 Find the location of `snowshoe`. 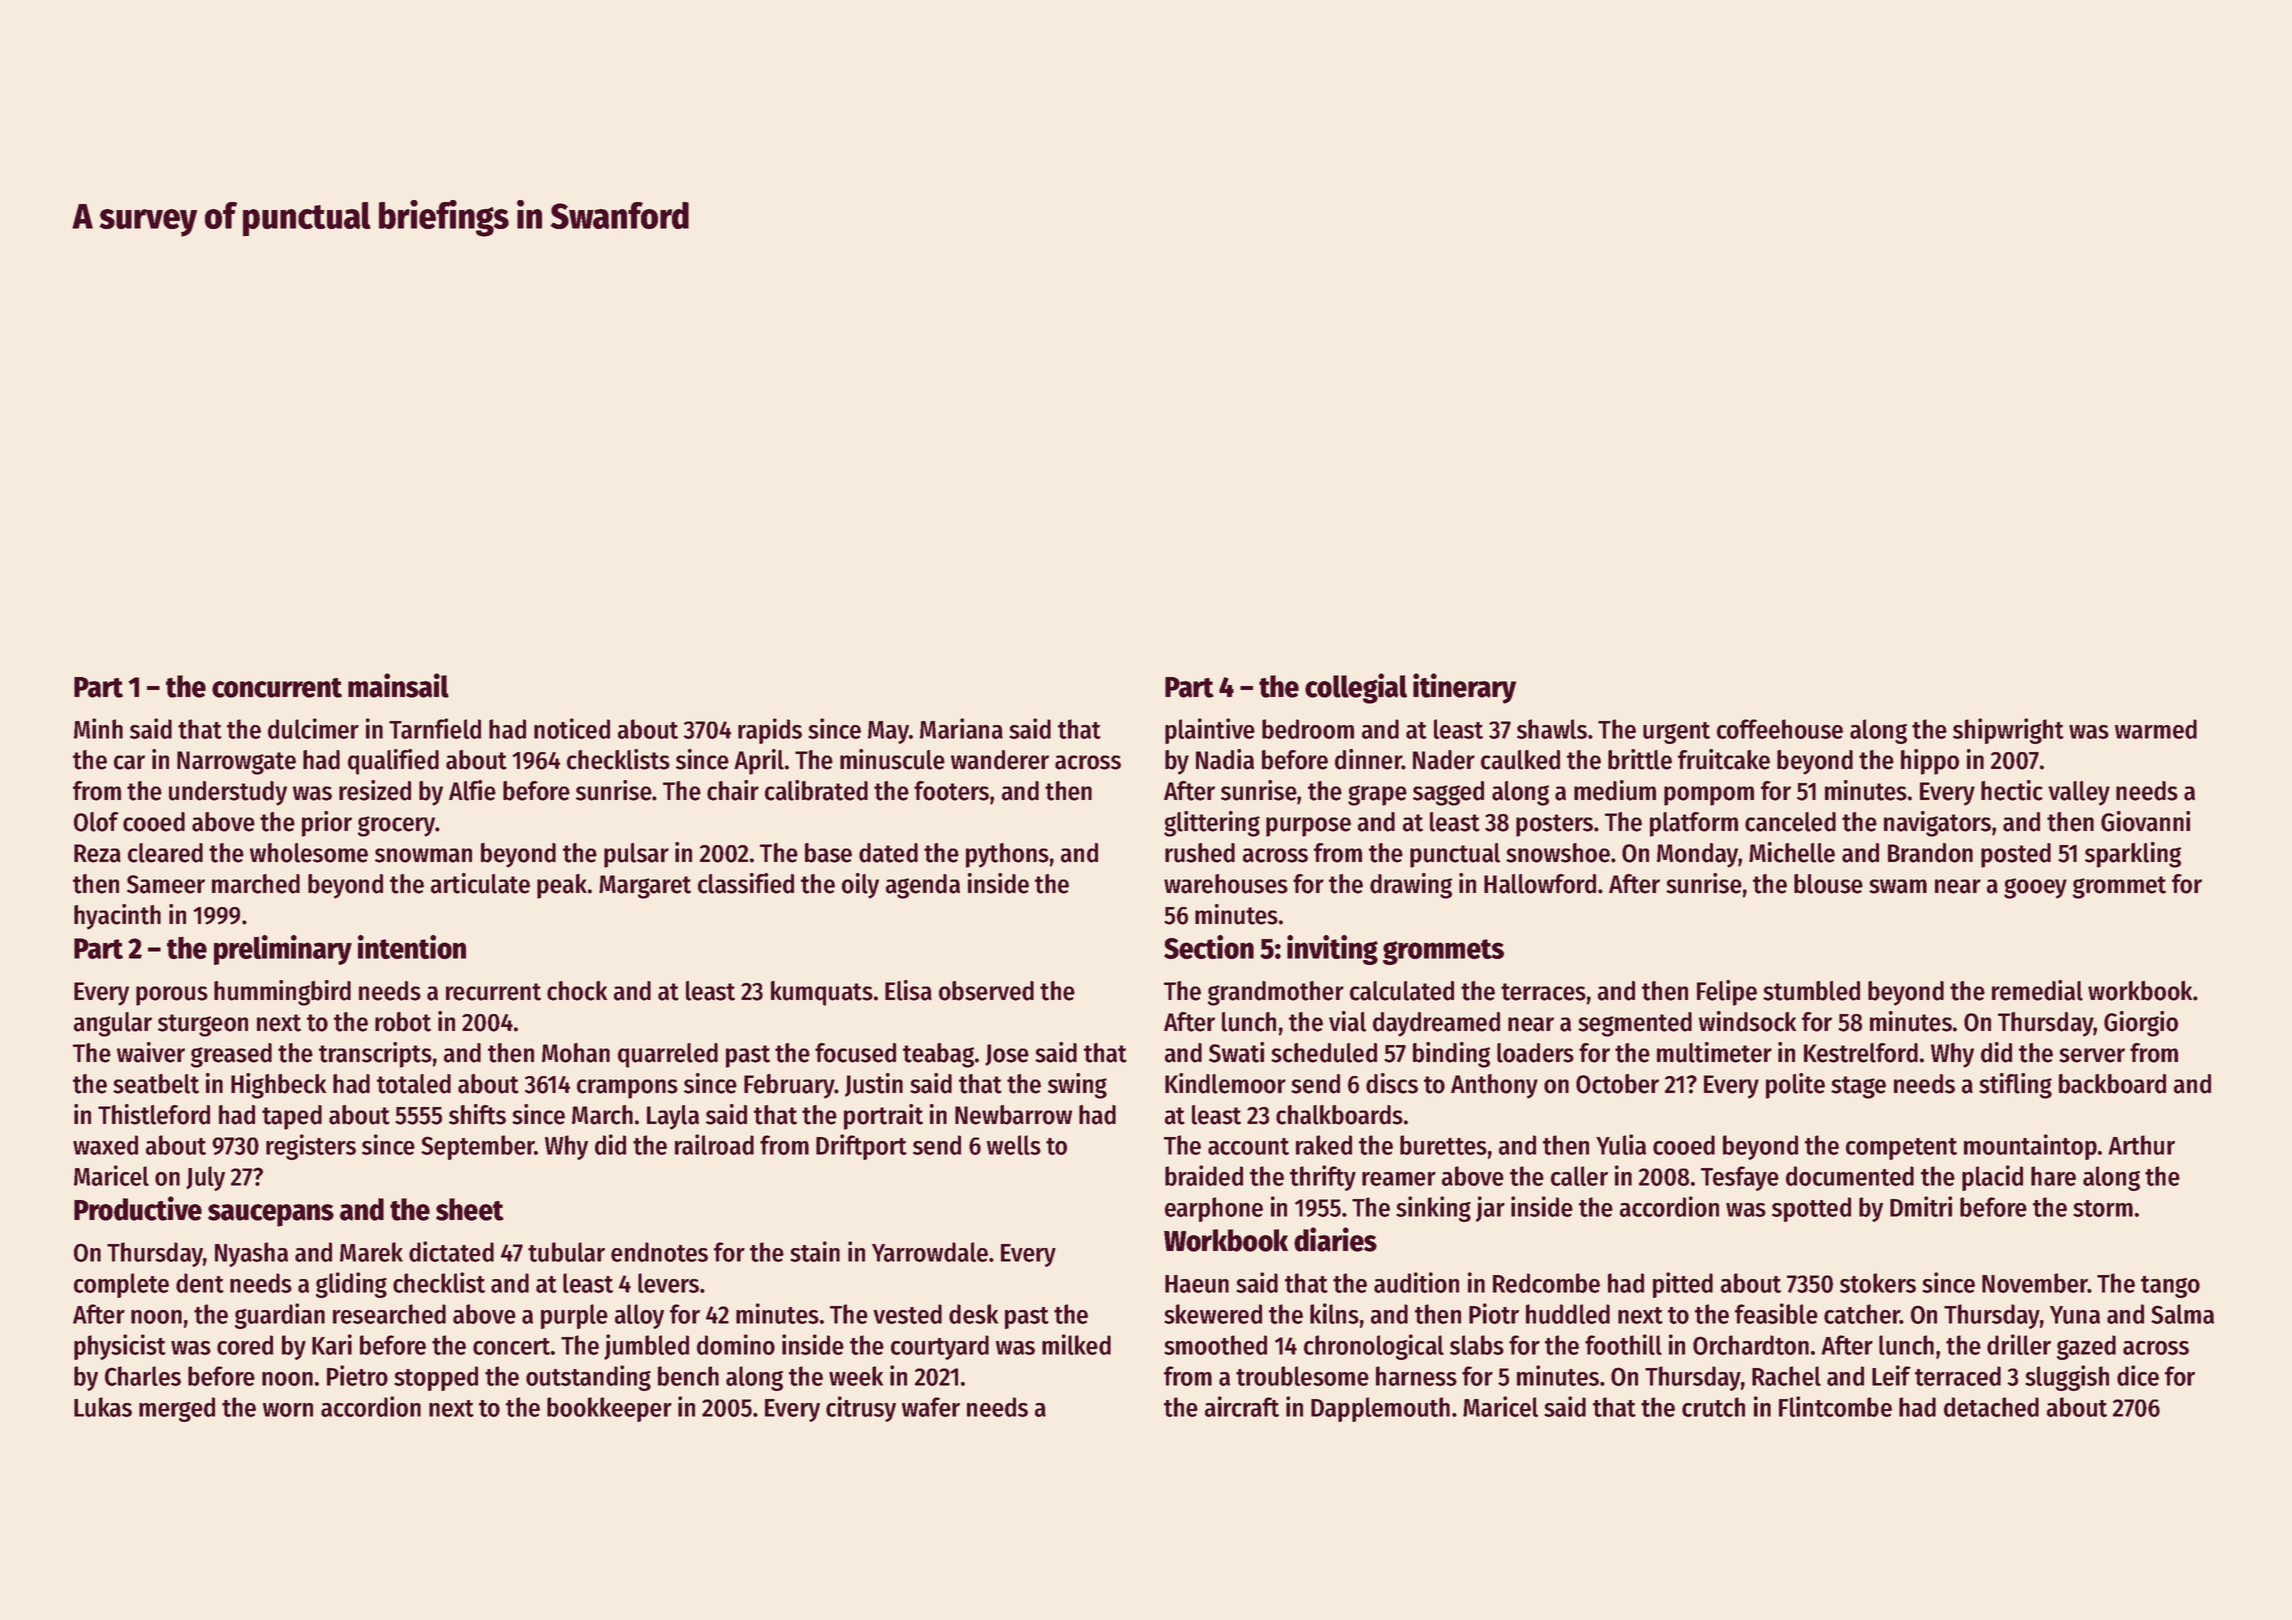

snowshoe is located at coordinates (1558, 853).
